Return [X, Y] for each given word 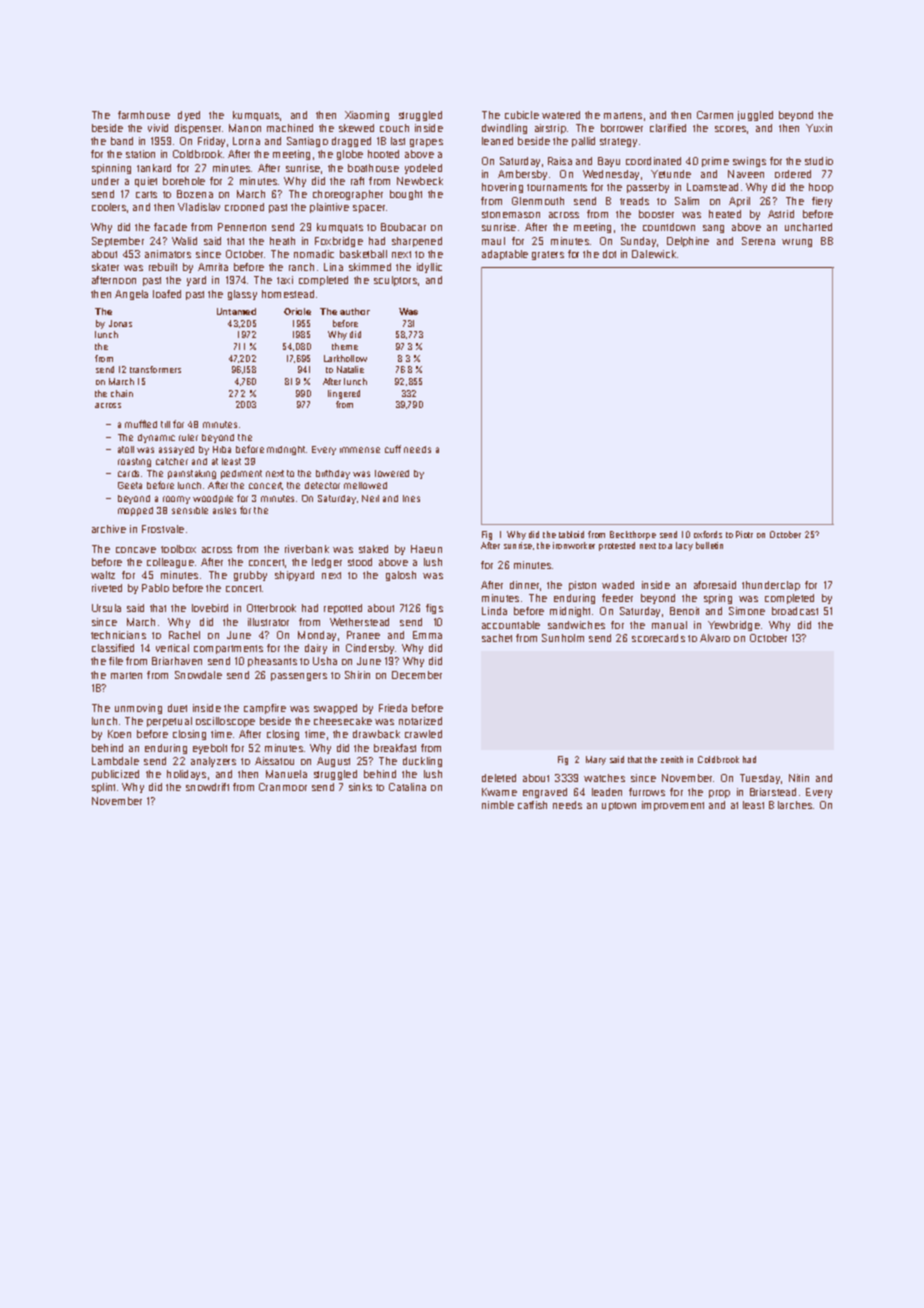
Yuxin [819, 128]
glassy [242, 295]
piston [582, 586]
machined [290, 128]
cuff [393, 449]
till [165, 424]
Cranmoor [283, 787]
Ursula [106, 608]
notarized [420, 721]
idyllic [429, 268]
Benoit [684, 611]
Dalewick [654, 254]
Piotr [744, 534]
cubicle [522, 115]
